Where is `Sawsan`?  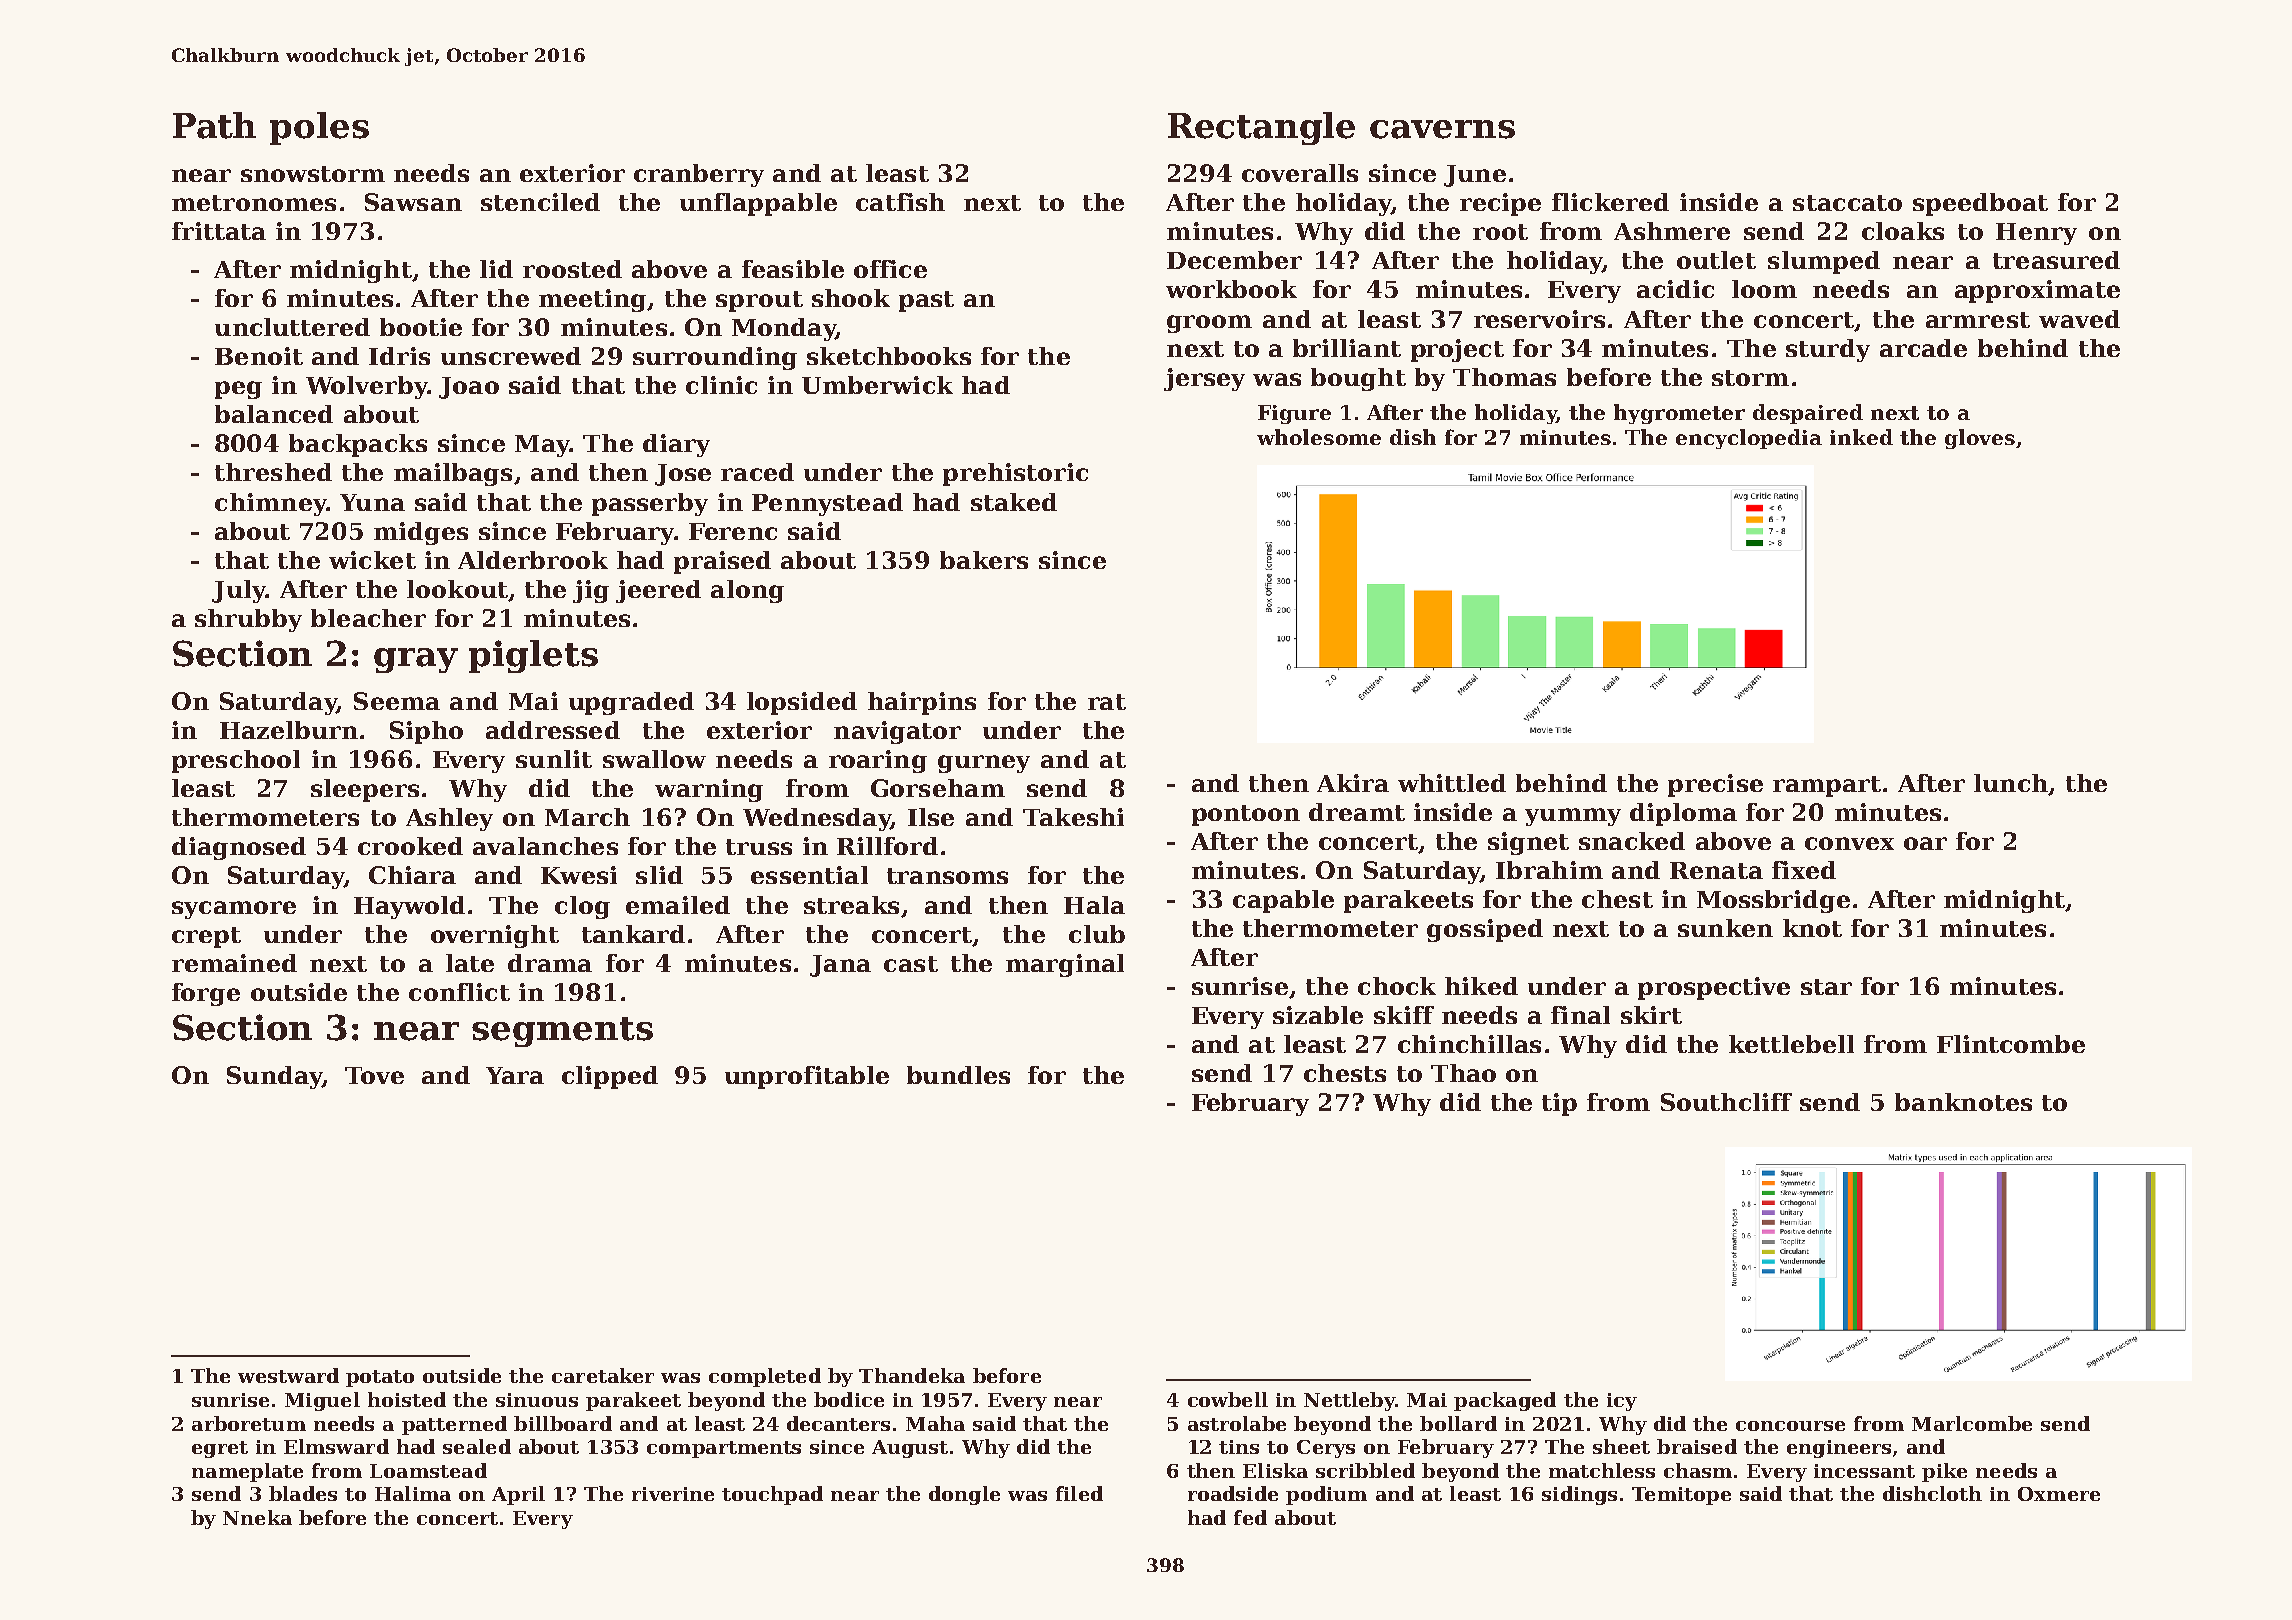
Sawsan is located at coordinates (413, 202).
